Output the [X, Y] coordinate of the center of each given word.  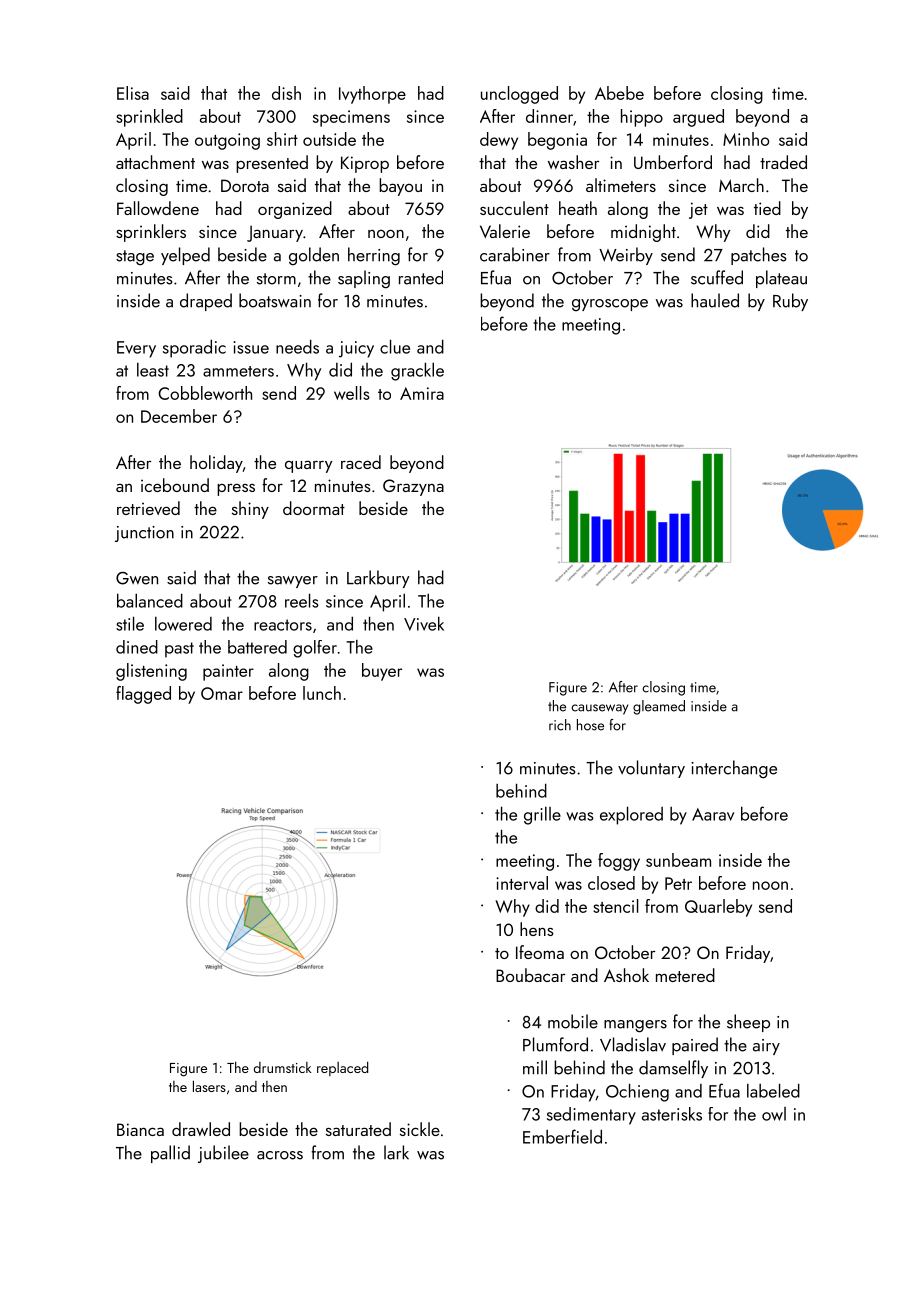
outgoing [227, 141]
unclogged [519, 95]
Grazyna [413, 487]
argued [698, 118]
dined [137, 647]
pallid [170, 1154]
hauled [715, 300]
